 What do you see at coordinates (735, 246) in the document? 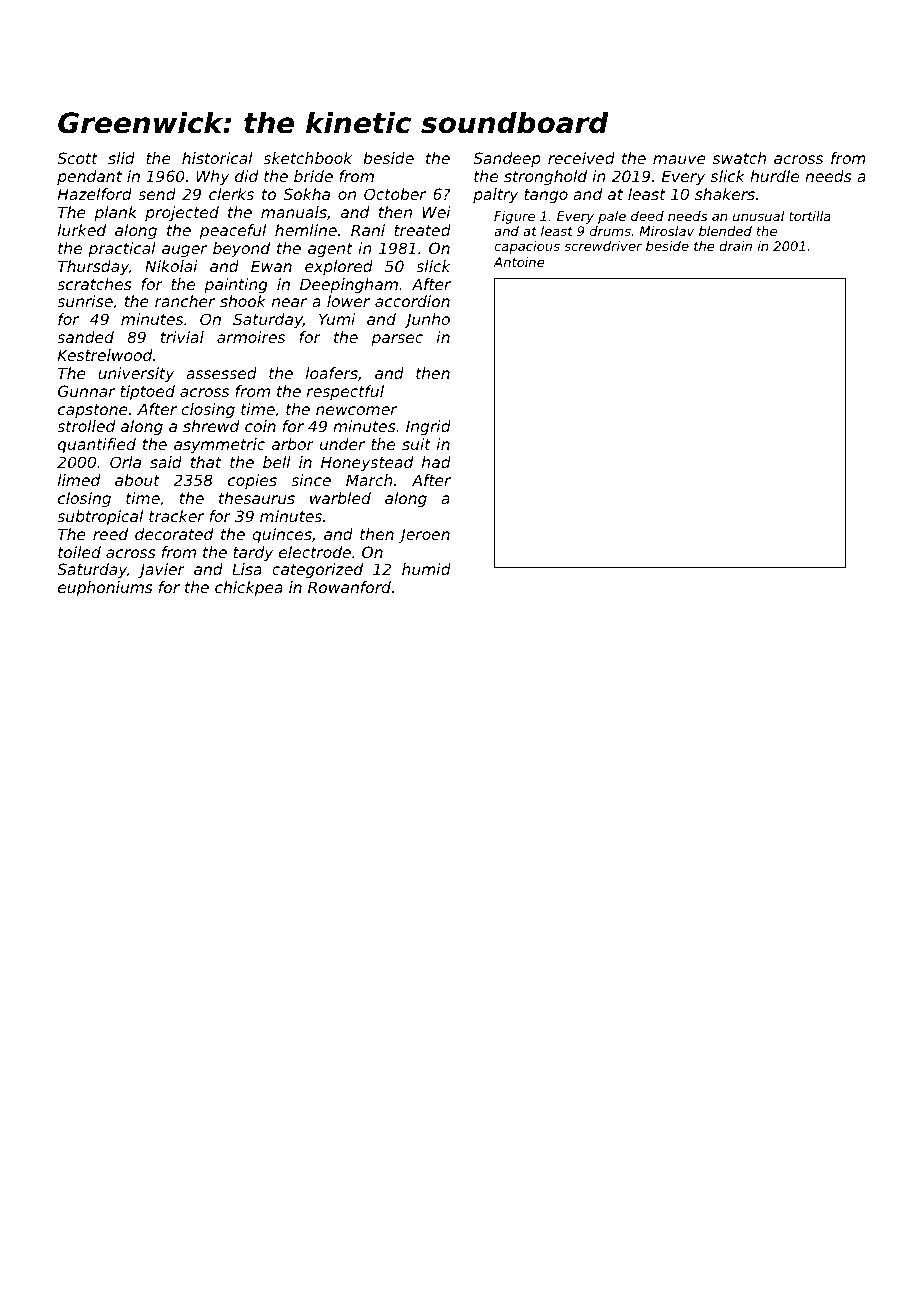
I see `drain` at bounding box center [735, 246].
